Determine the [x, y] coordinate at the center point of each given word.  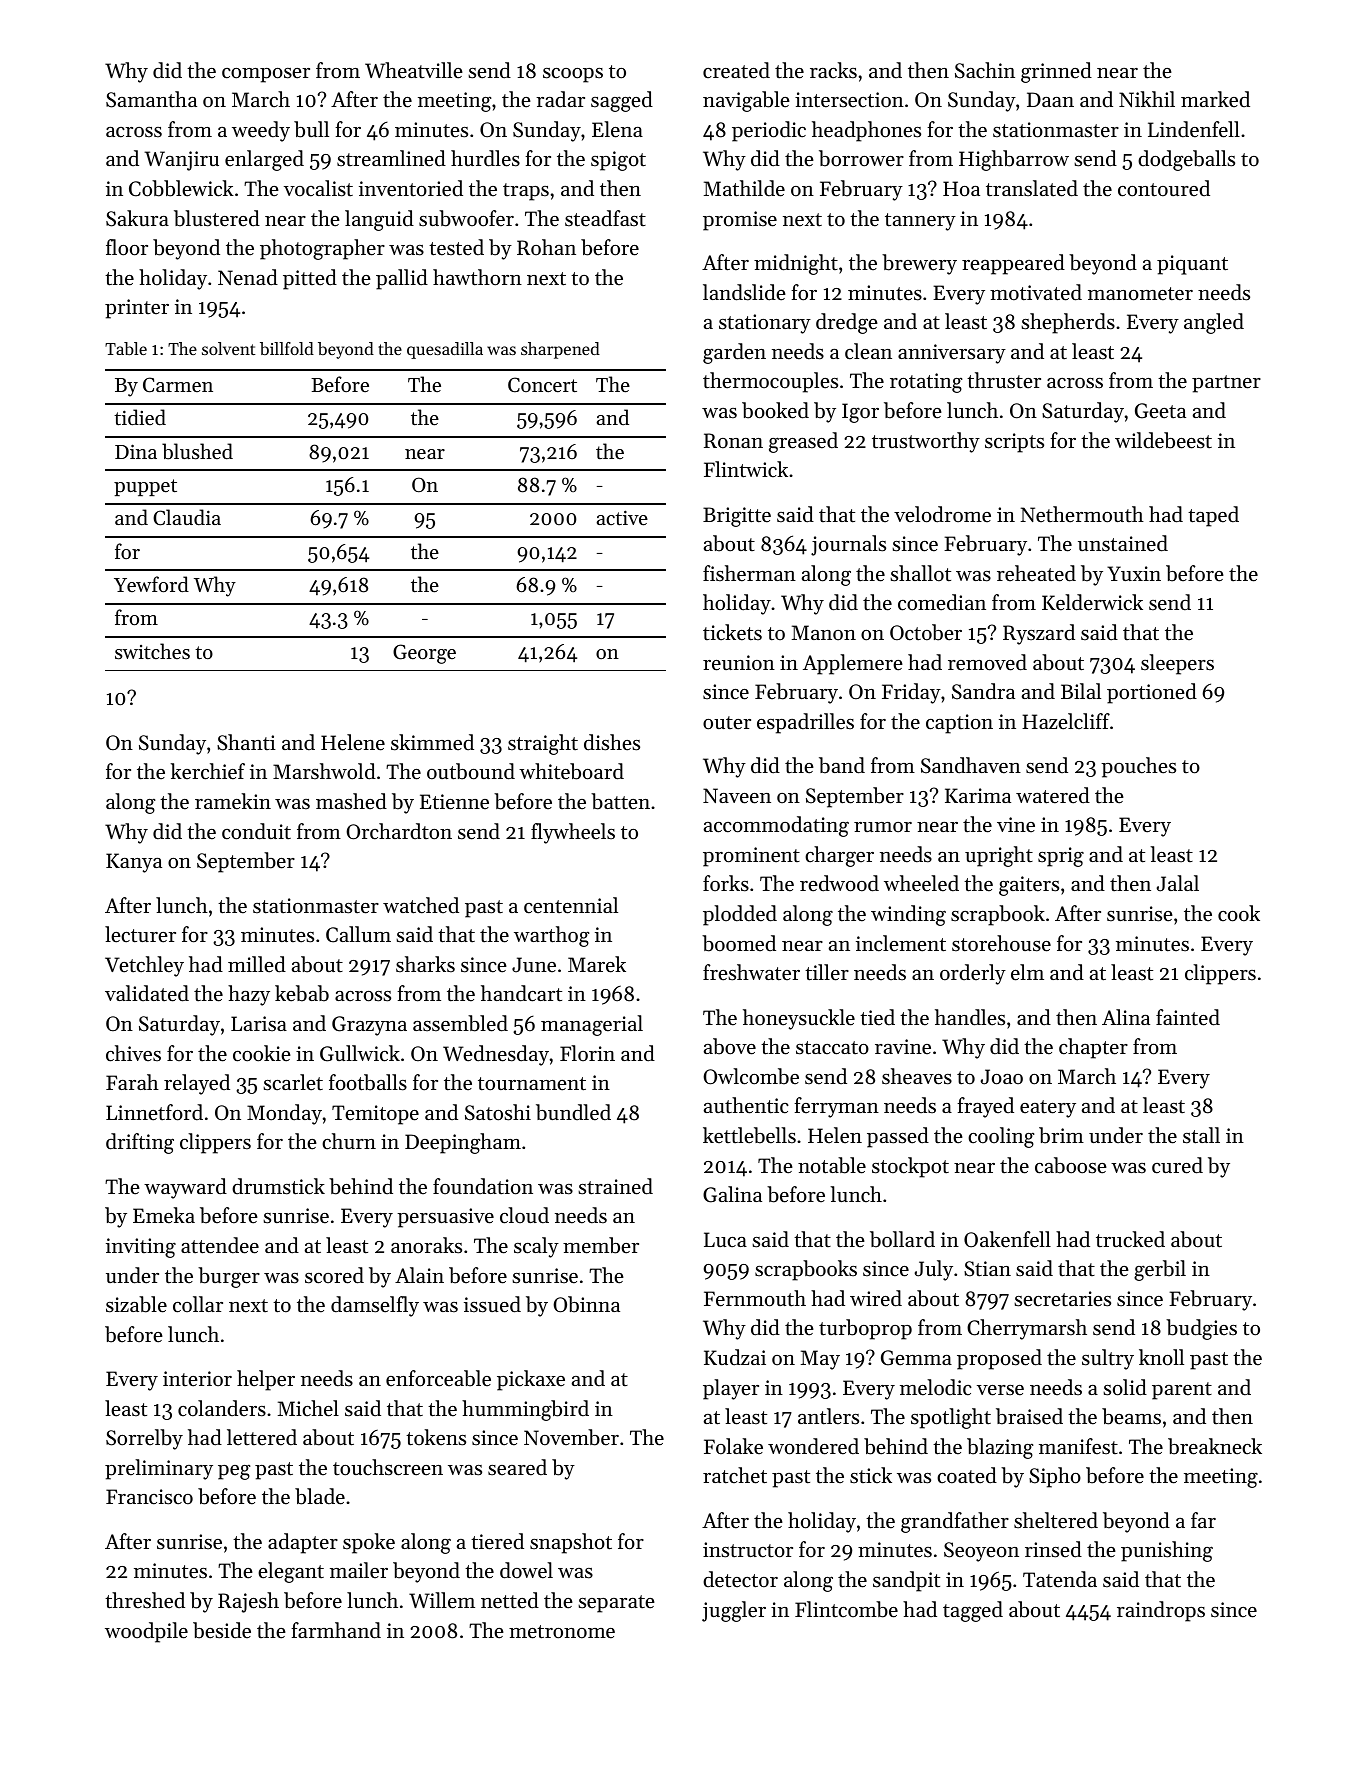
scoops [573, 75]
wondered [813, 1446]
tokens [436, 1437]
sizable [136, 1304]
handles [970, 1017]
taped [1213, 516]
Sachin [985, 70]
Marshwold [324, 771]
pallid [402, 279]
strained [615, 1186]
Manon [824, 632]
